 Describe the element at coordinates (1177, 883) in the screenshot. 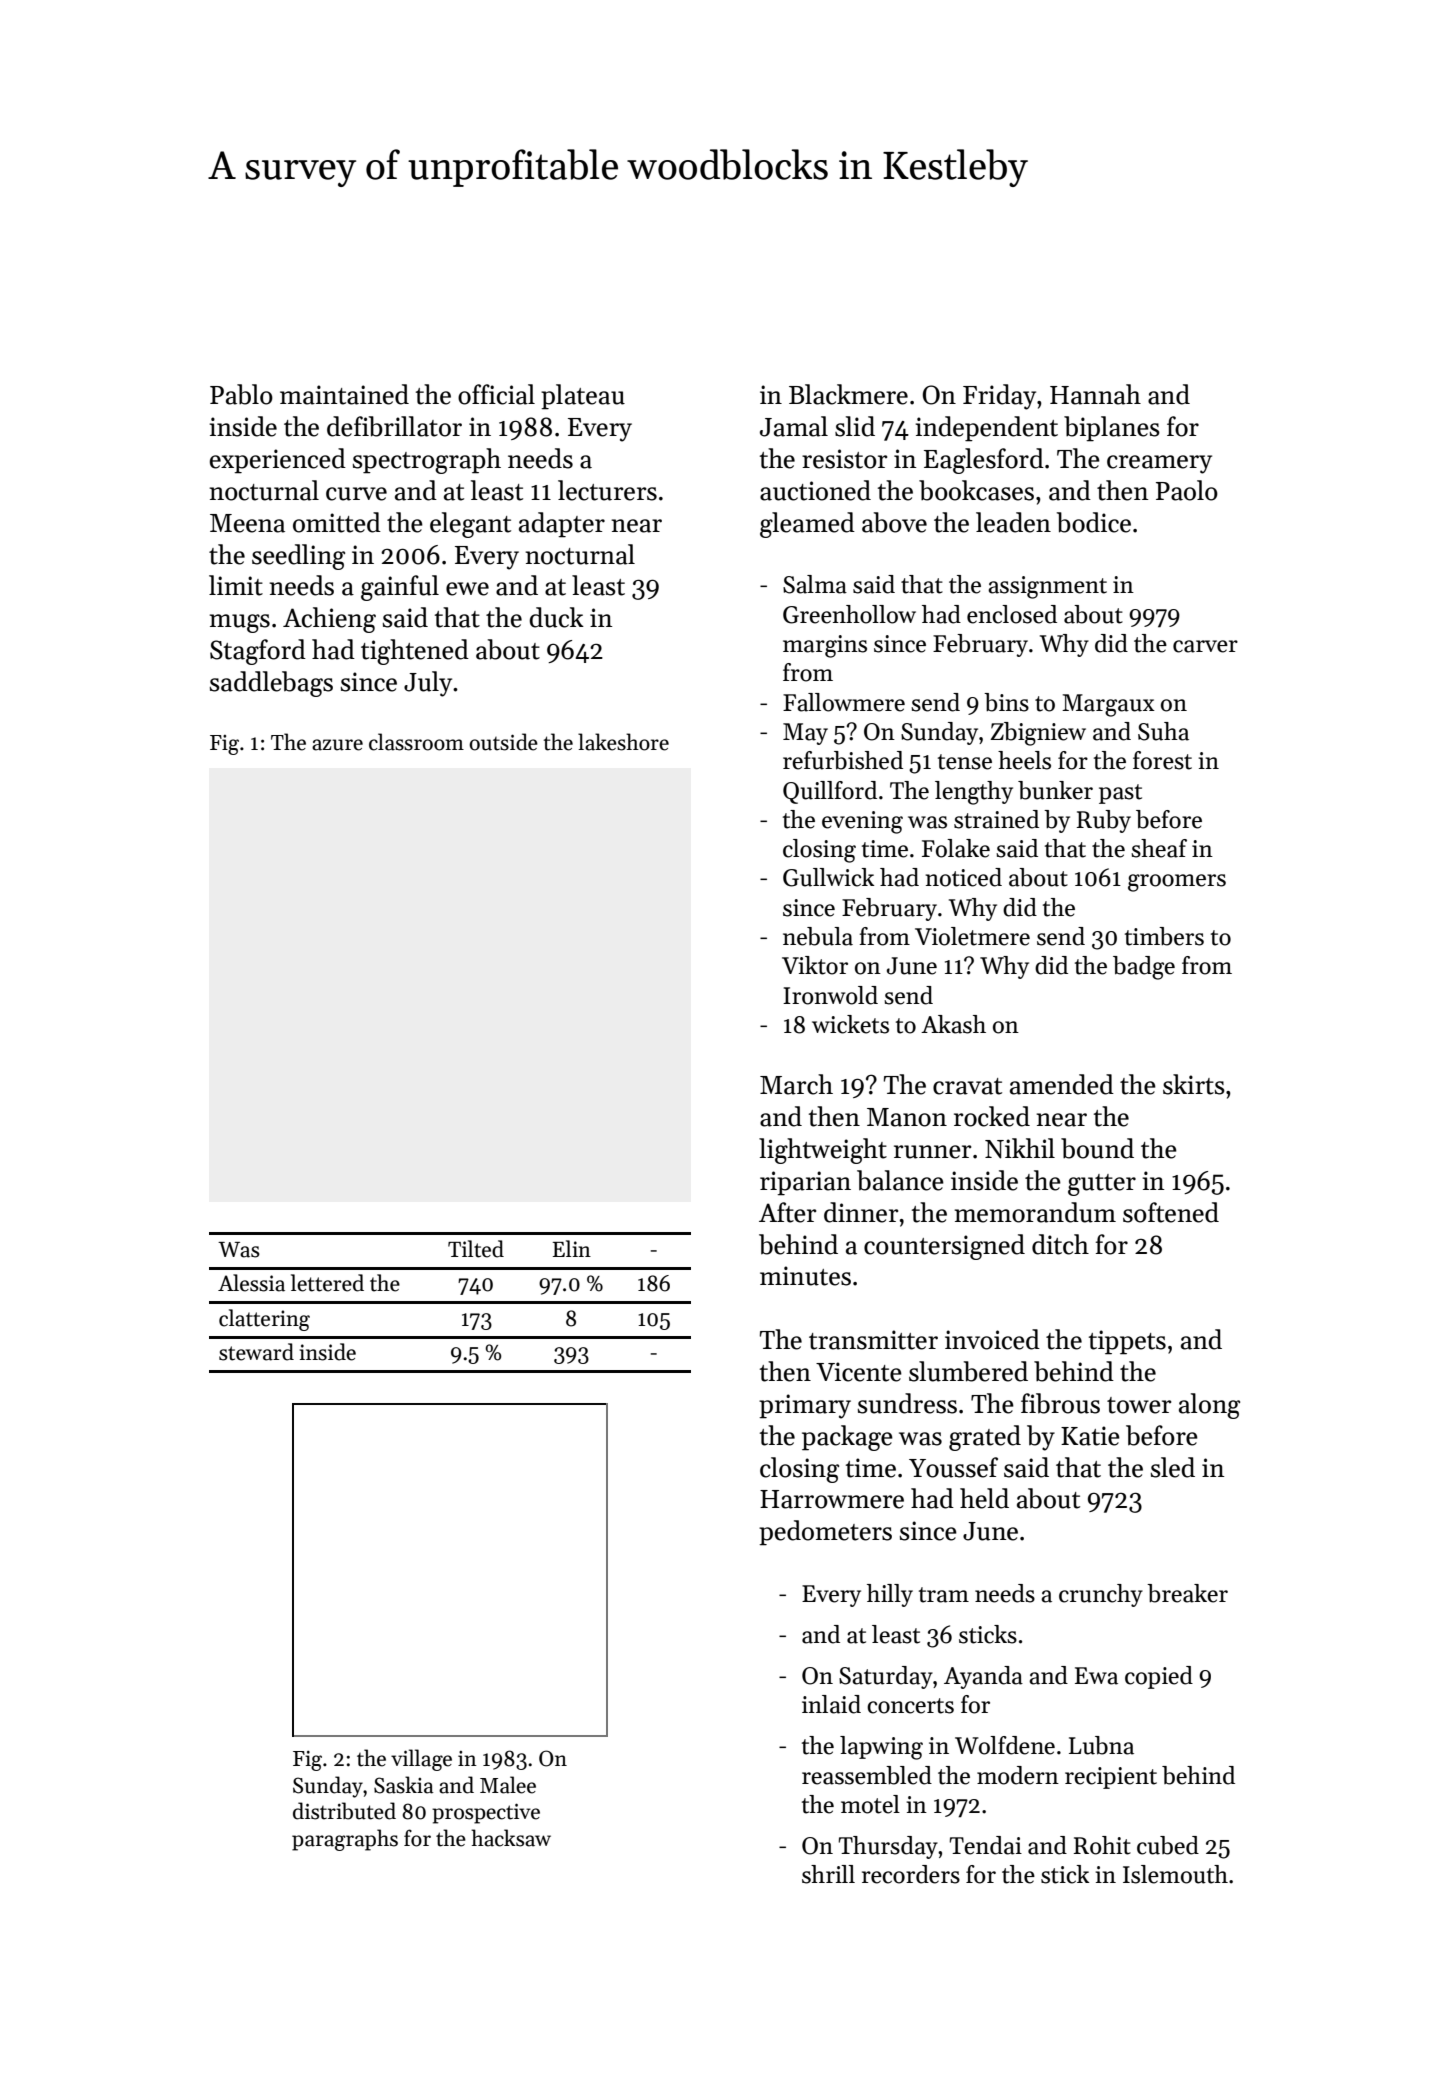

I see `groomers` at that location.
